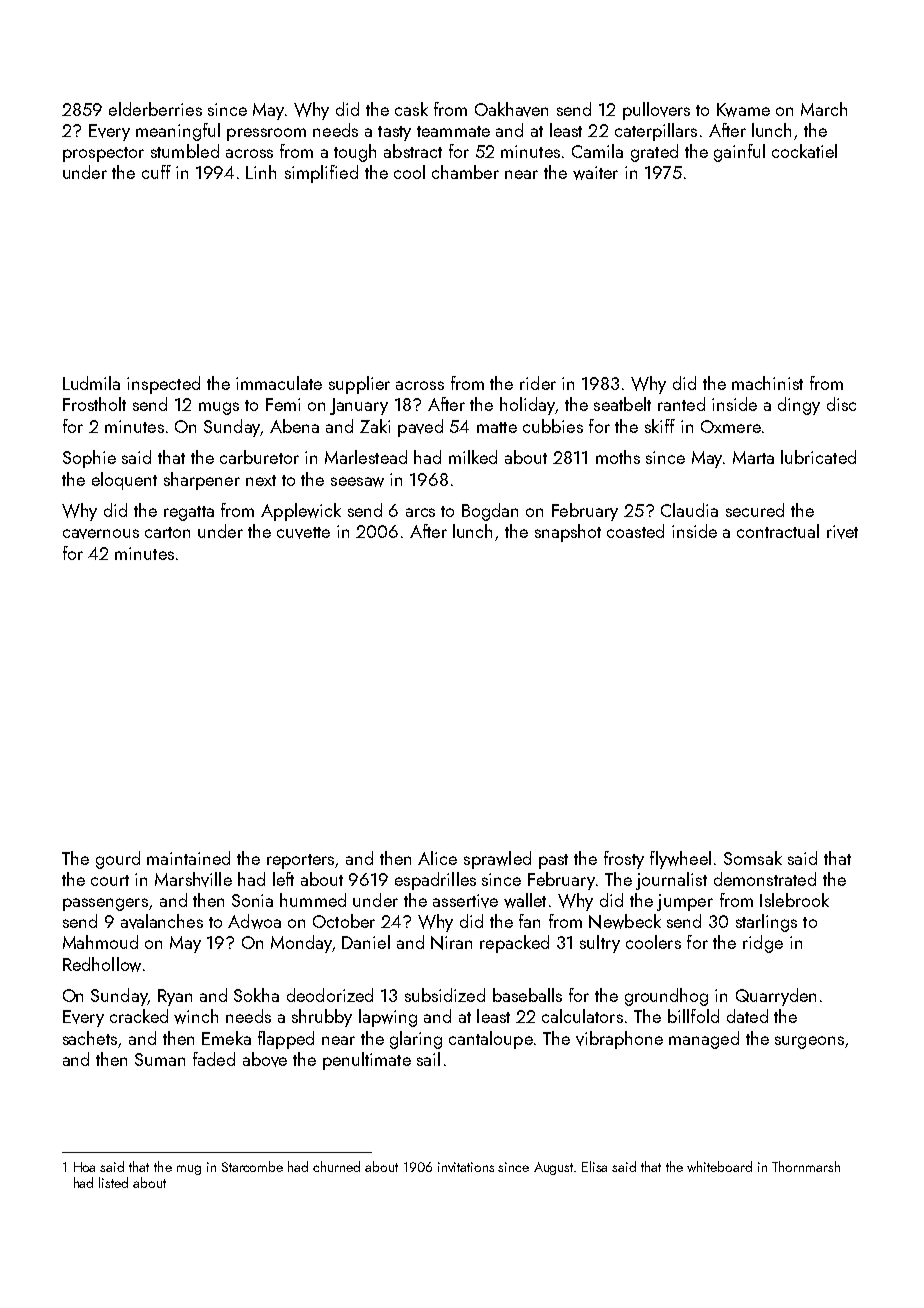 This screenshot has width=924, height=1308. I want to click on Quarryden, so click(776, 997).
